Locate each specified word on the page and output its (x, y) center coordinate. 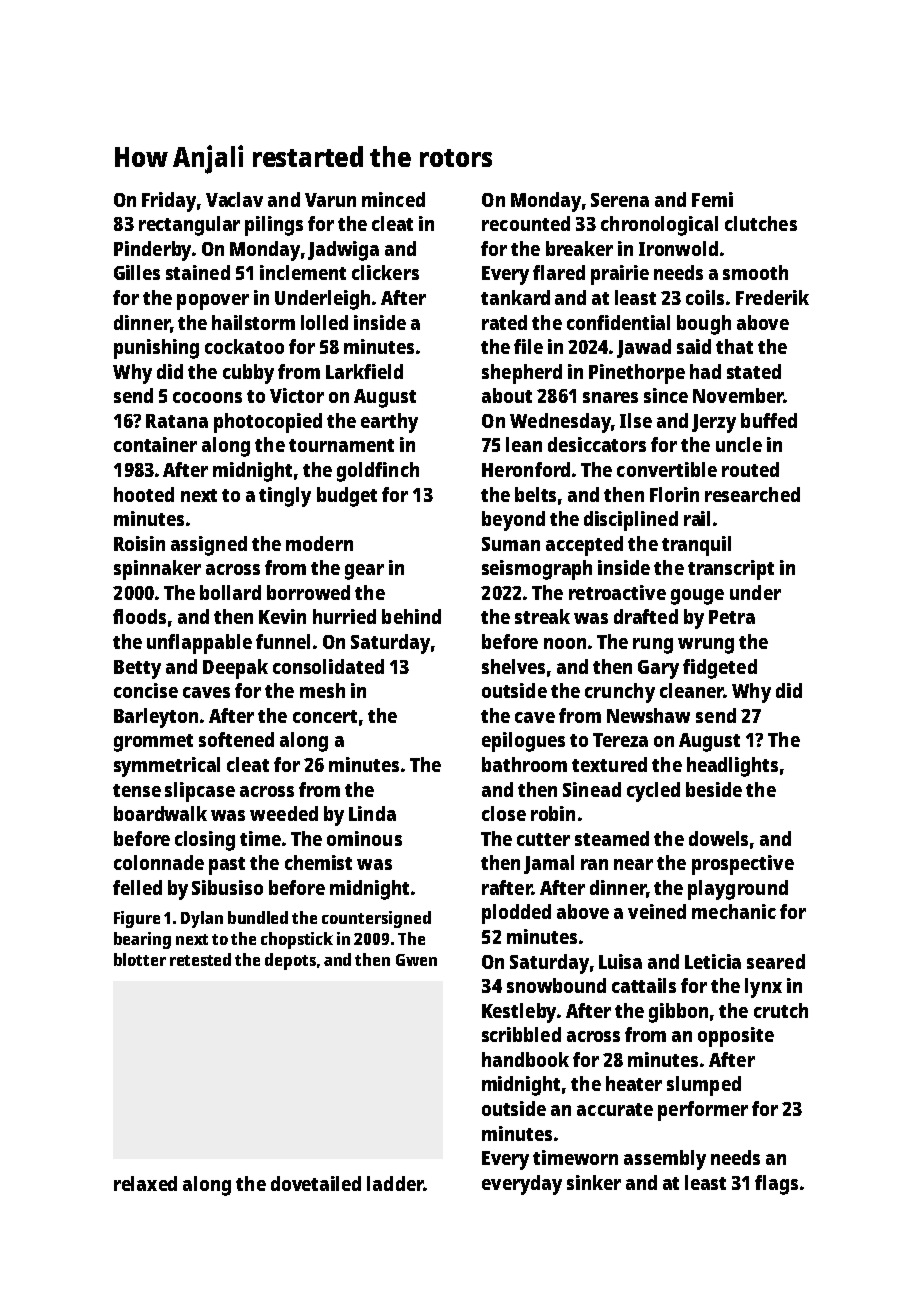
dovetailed (316, 1183)
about (507, 395)
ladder (395, 1183)
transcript (731, 570)
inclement (303, 272)
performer (703, 1111)
